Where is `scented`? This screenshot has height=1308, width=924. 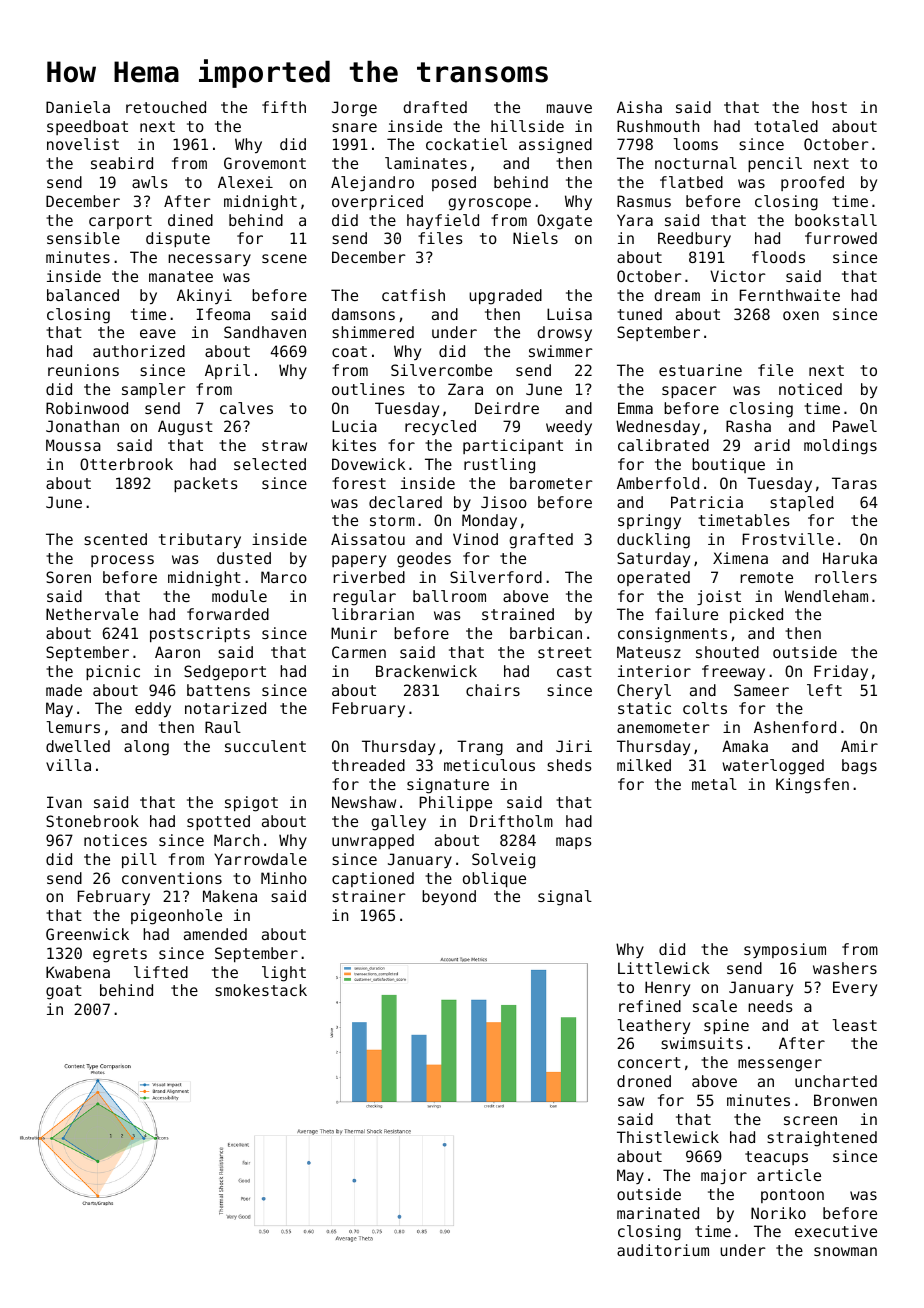 scented is located at coordinates (115, 539).
